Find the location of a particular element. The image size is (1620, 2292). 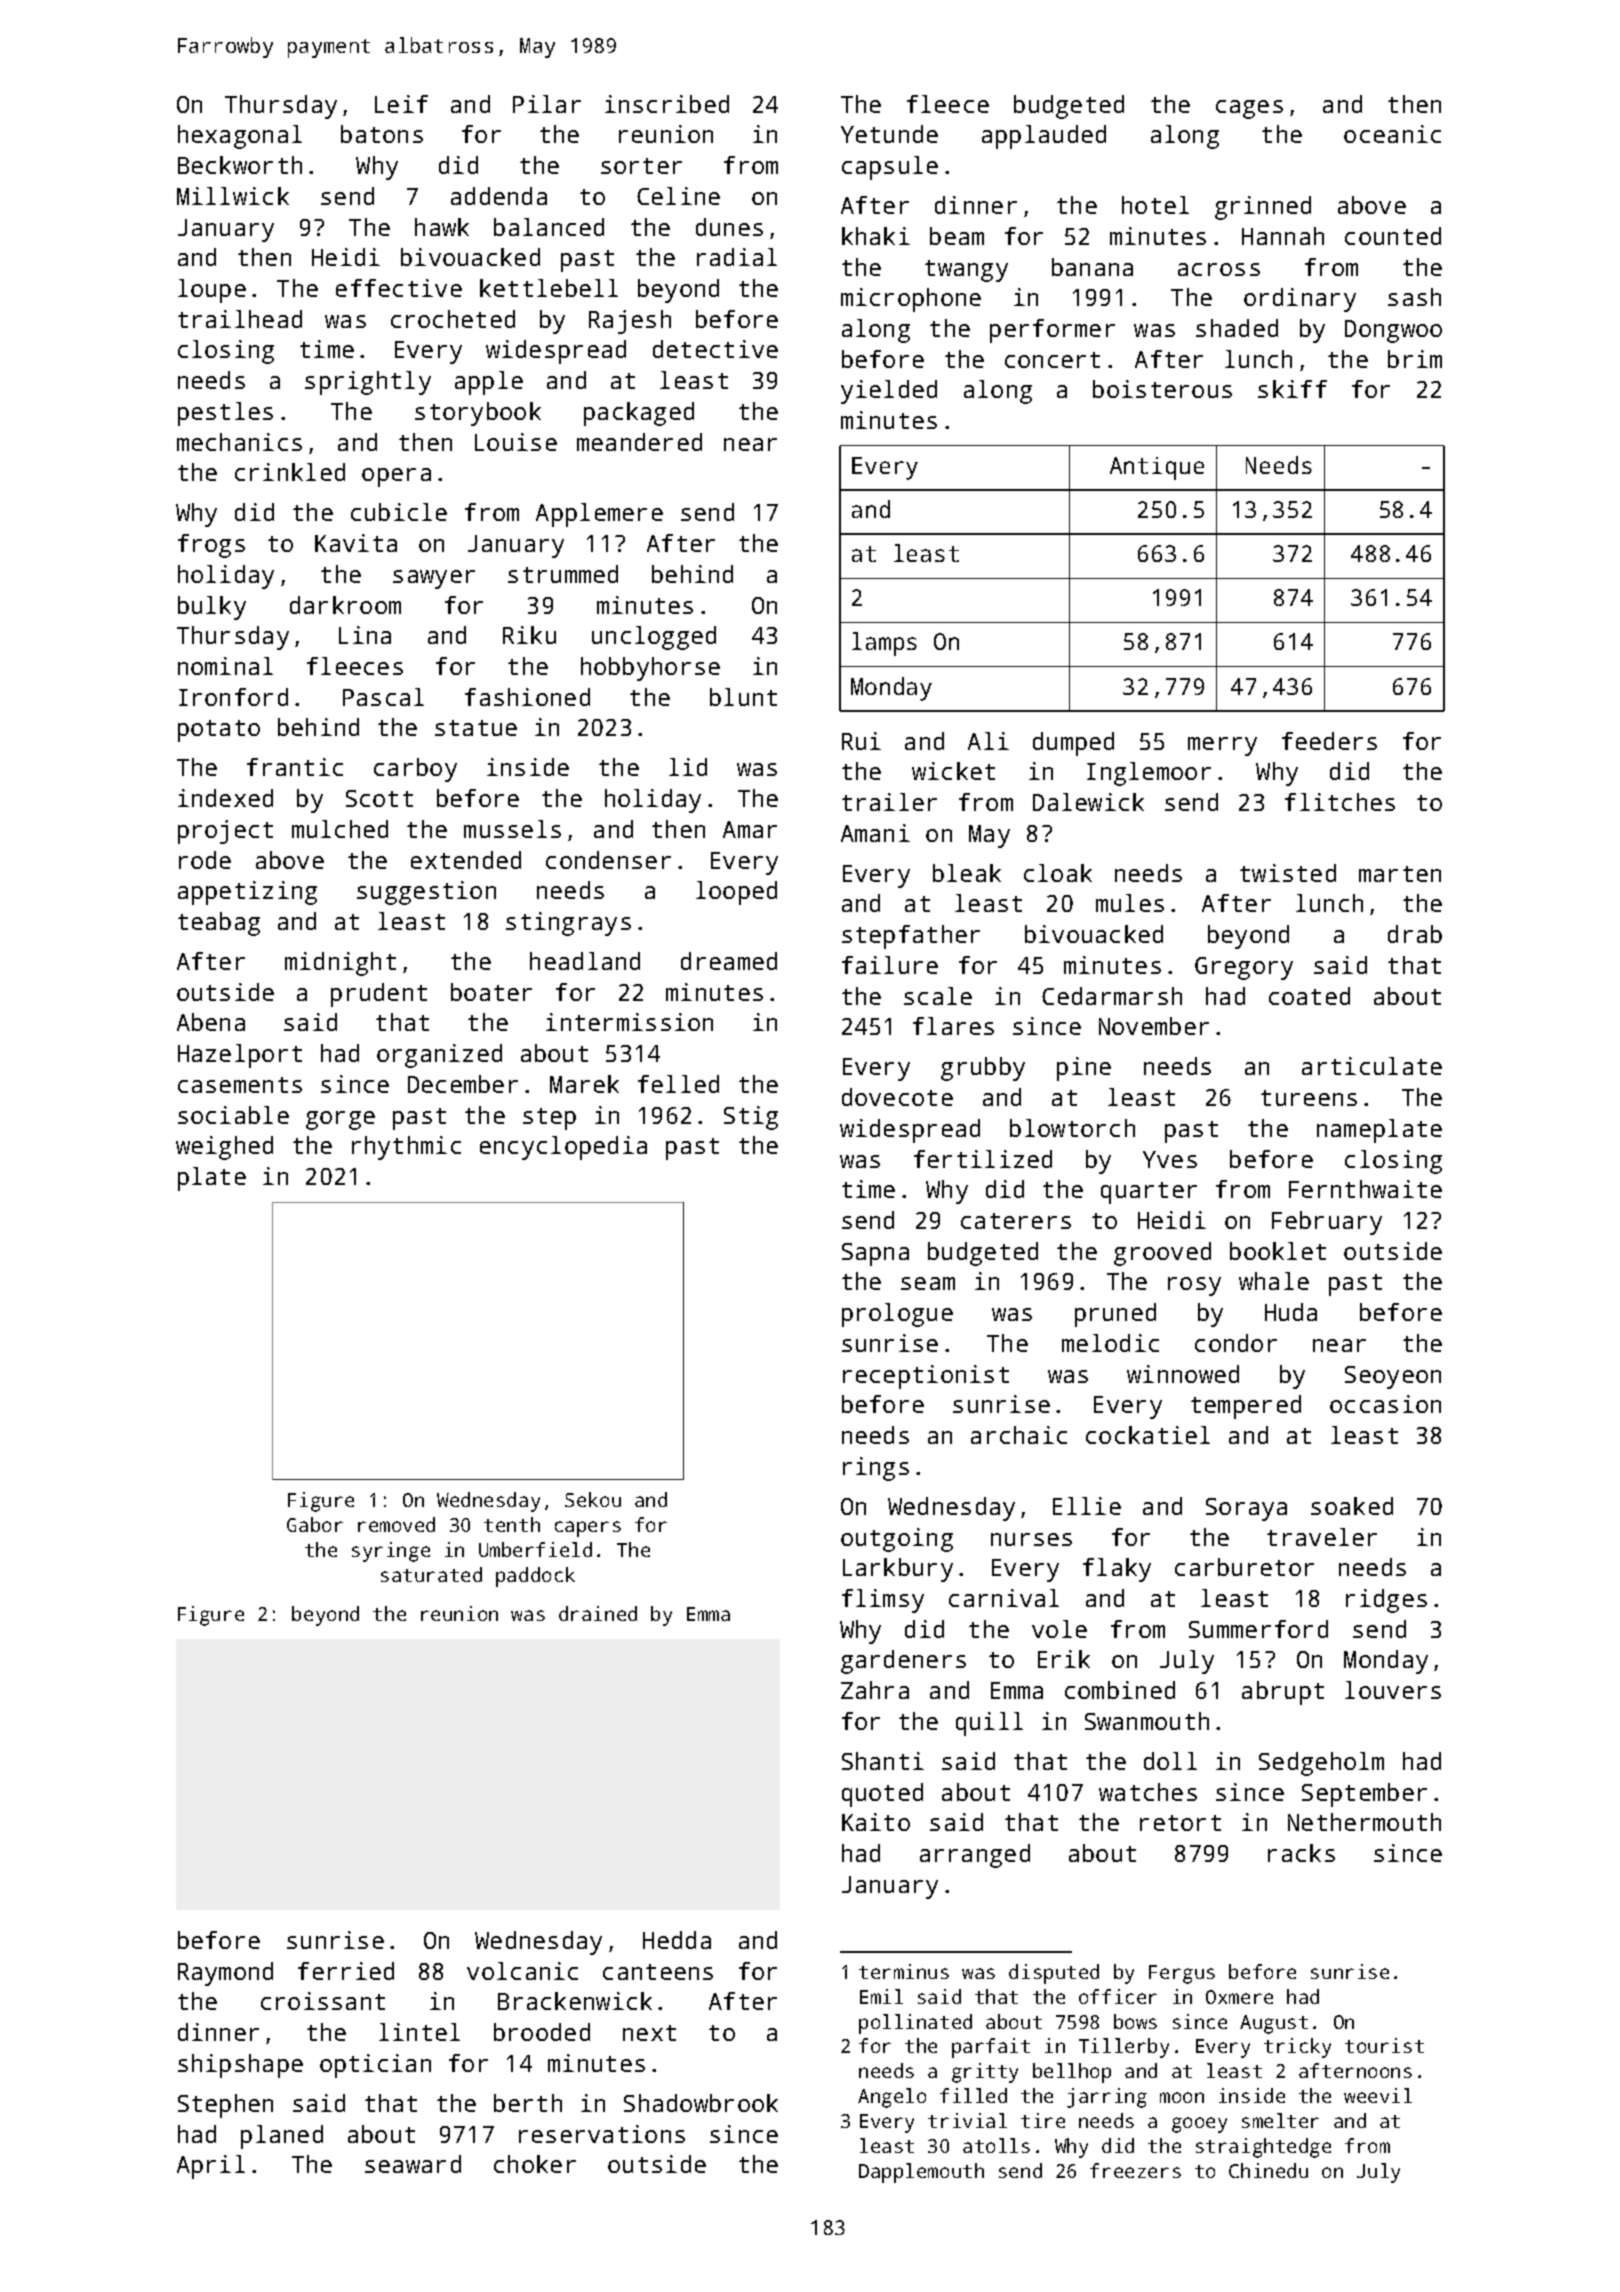

removed is located at coordinates (396, 1524).
